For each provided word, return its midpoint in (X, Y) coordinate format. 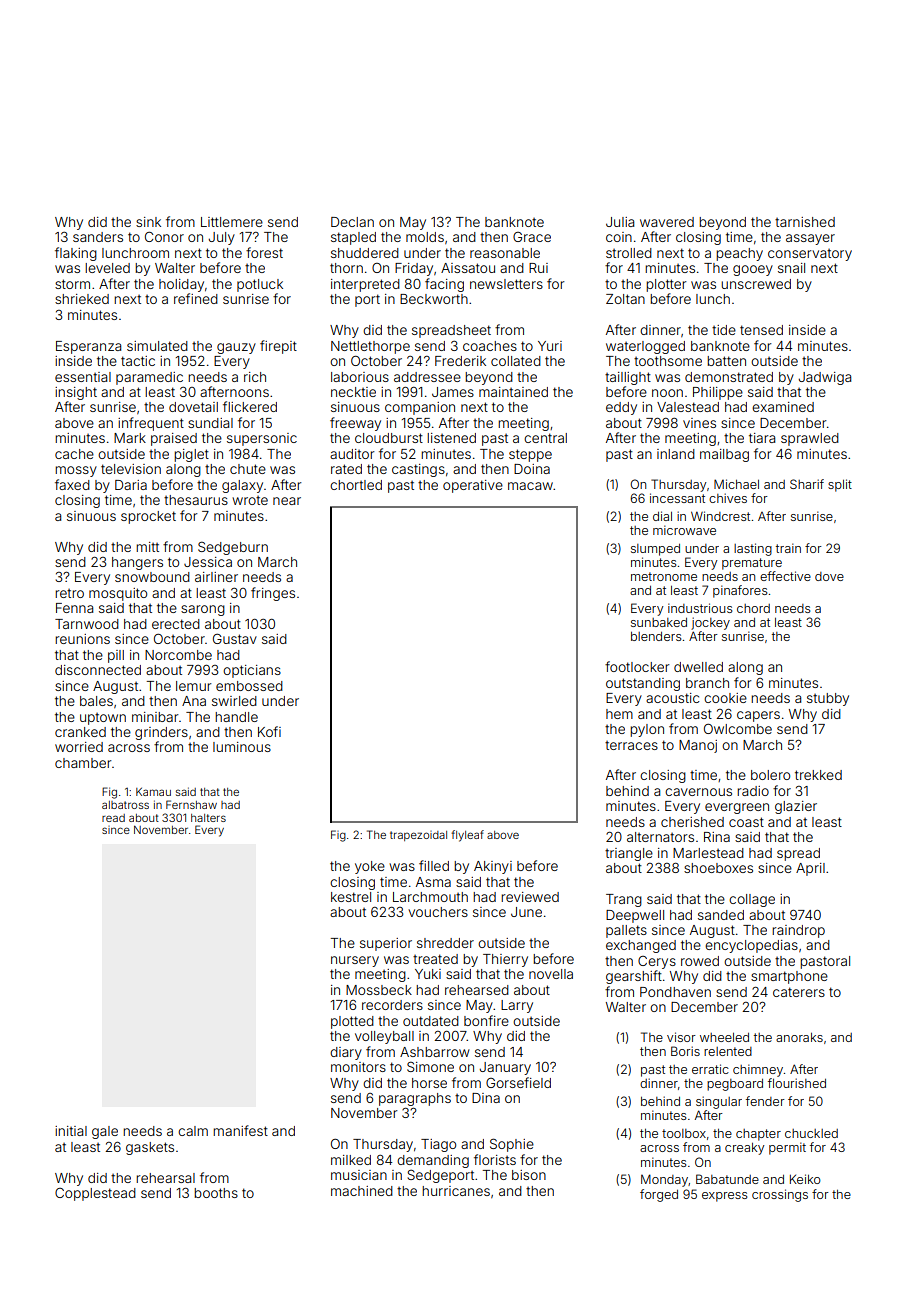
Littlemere (232, 222)
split (840, 485)
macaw (531, 486)
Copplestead (95, 1194)
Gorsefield (518, 1082)
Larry (517, 1006)
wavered (667, 222)
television (131, 469)
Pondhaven (675, 992)
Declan (352, 222)
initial (71, 1131)
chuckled (811, 1133)
